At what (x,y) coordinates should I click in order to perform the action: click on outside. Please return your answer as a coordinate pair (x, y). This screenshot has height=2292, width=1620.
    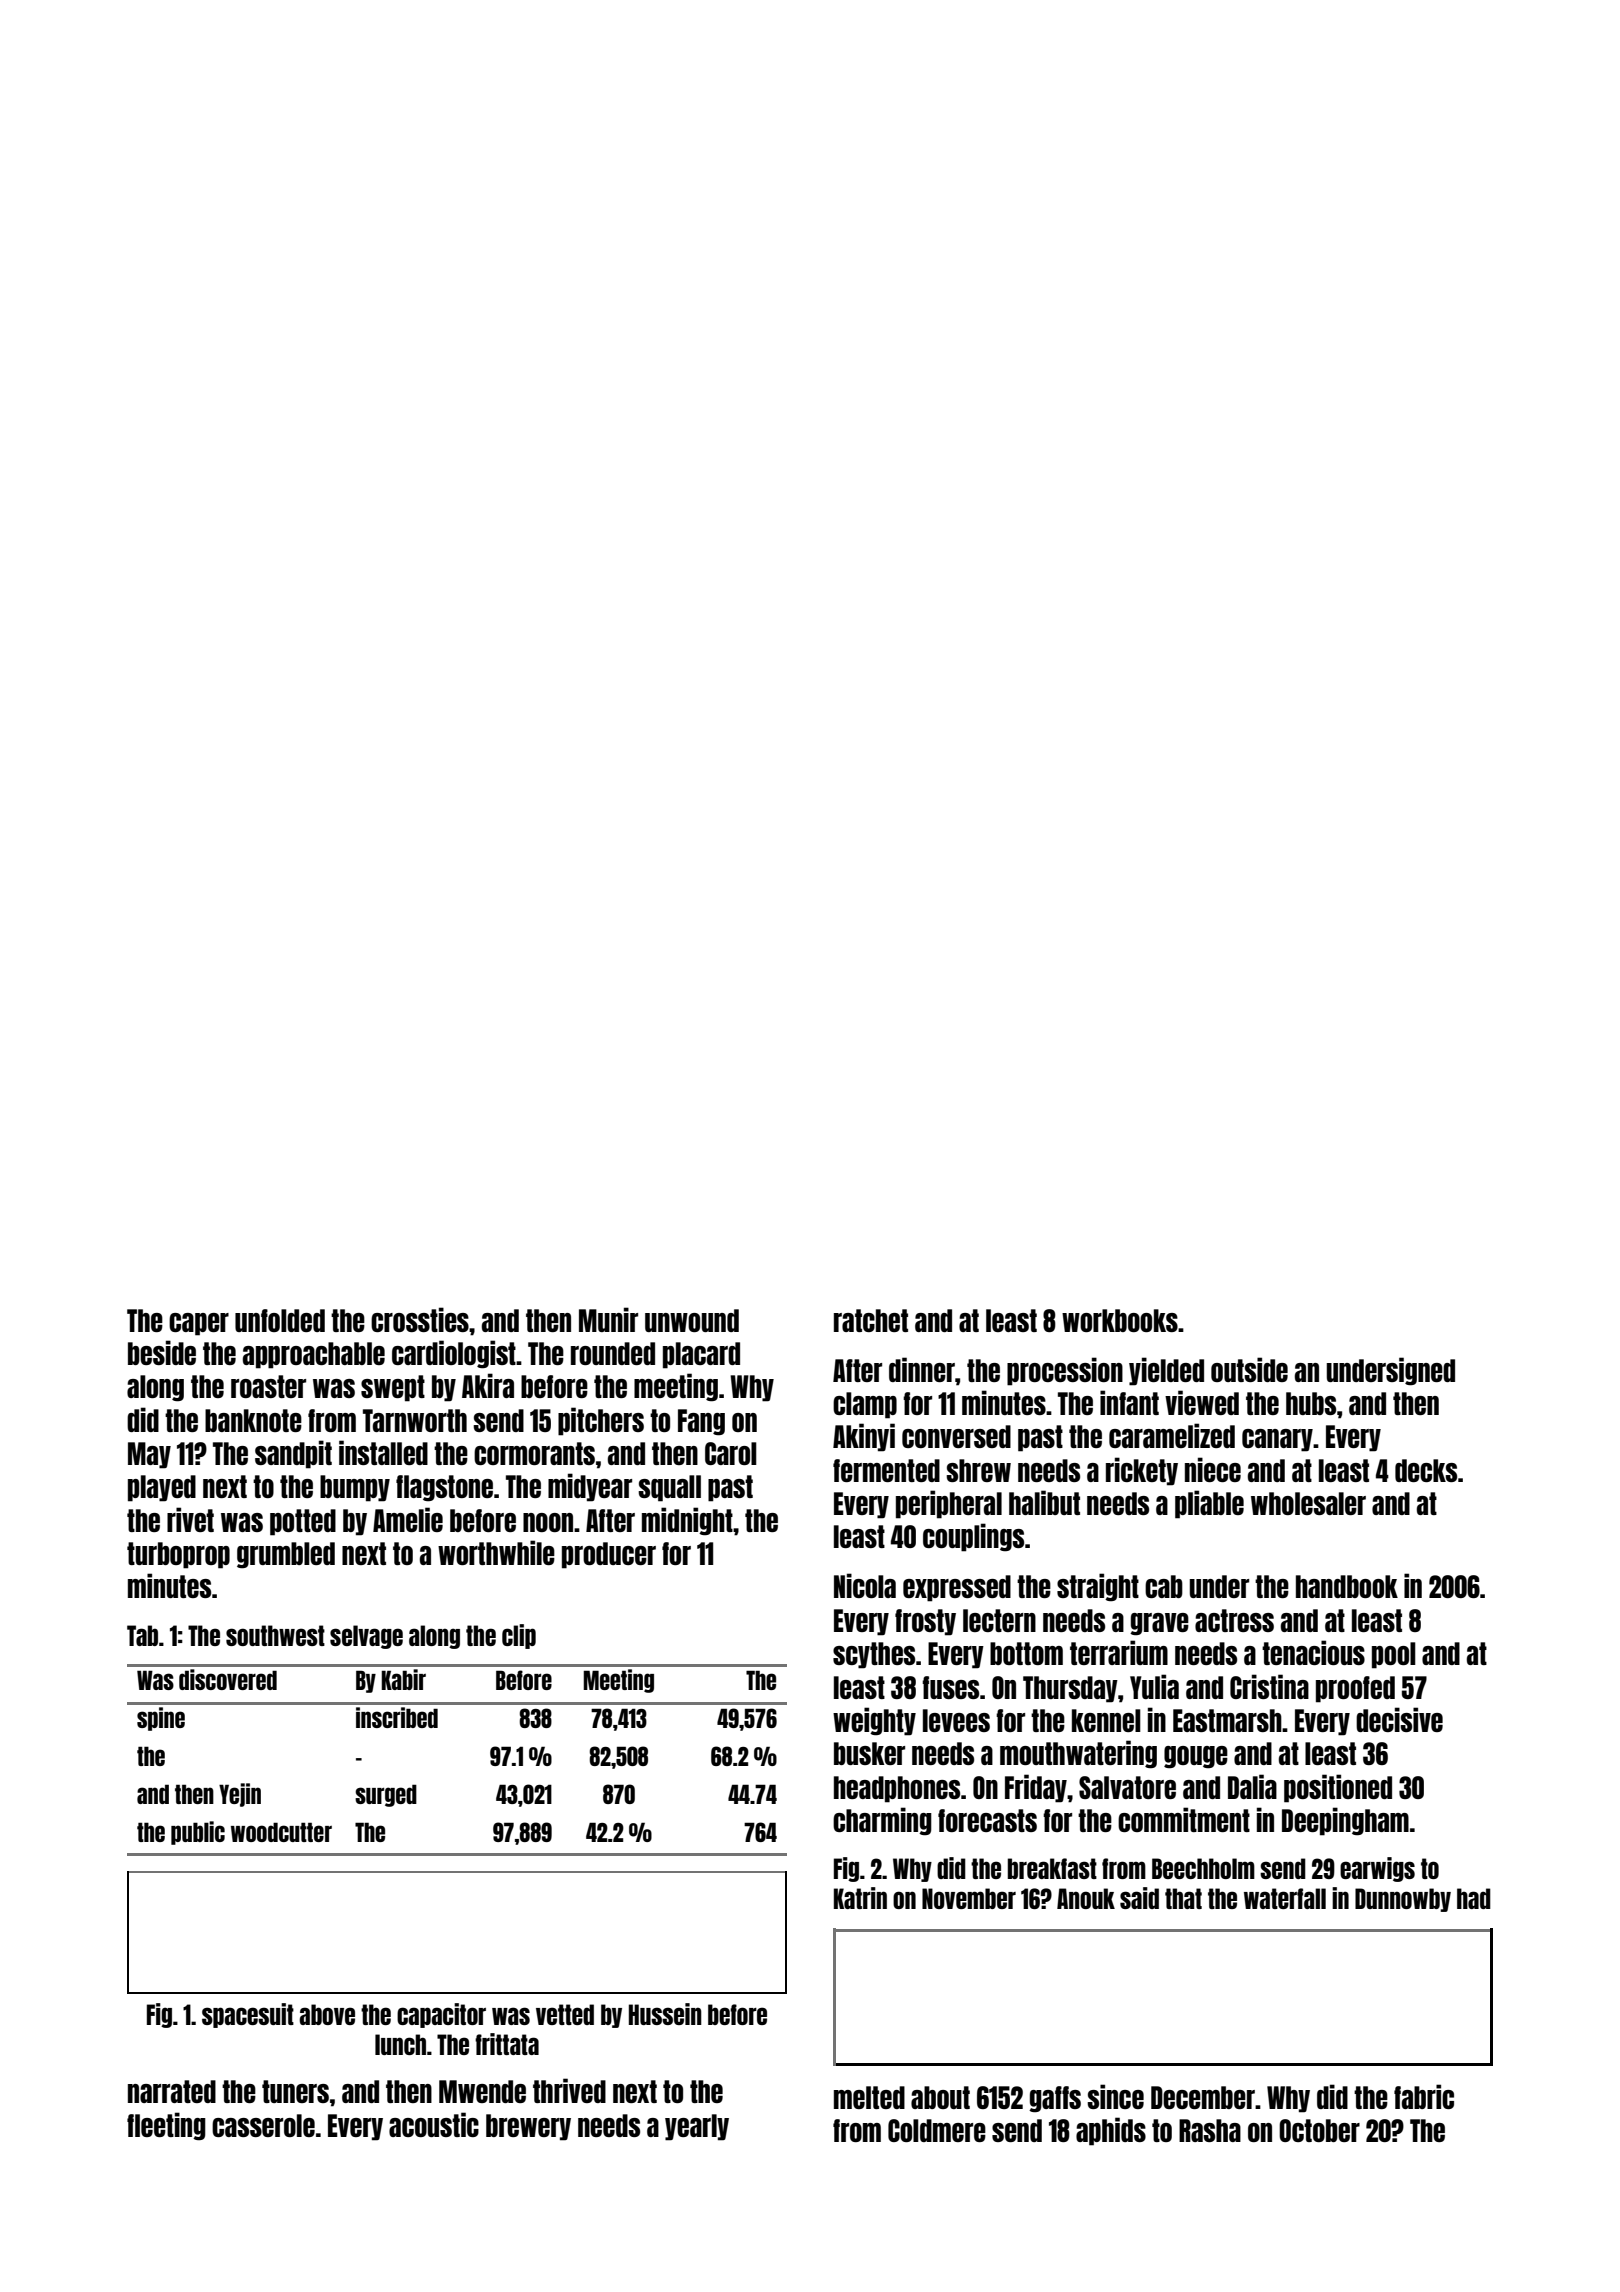
    Looking at the image, I should click on (1249, 1369).
